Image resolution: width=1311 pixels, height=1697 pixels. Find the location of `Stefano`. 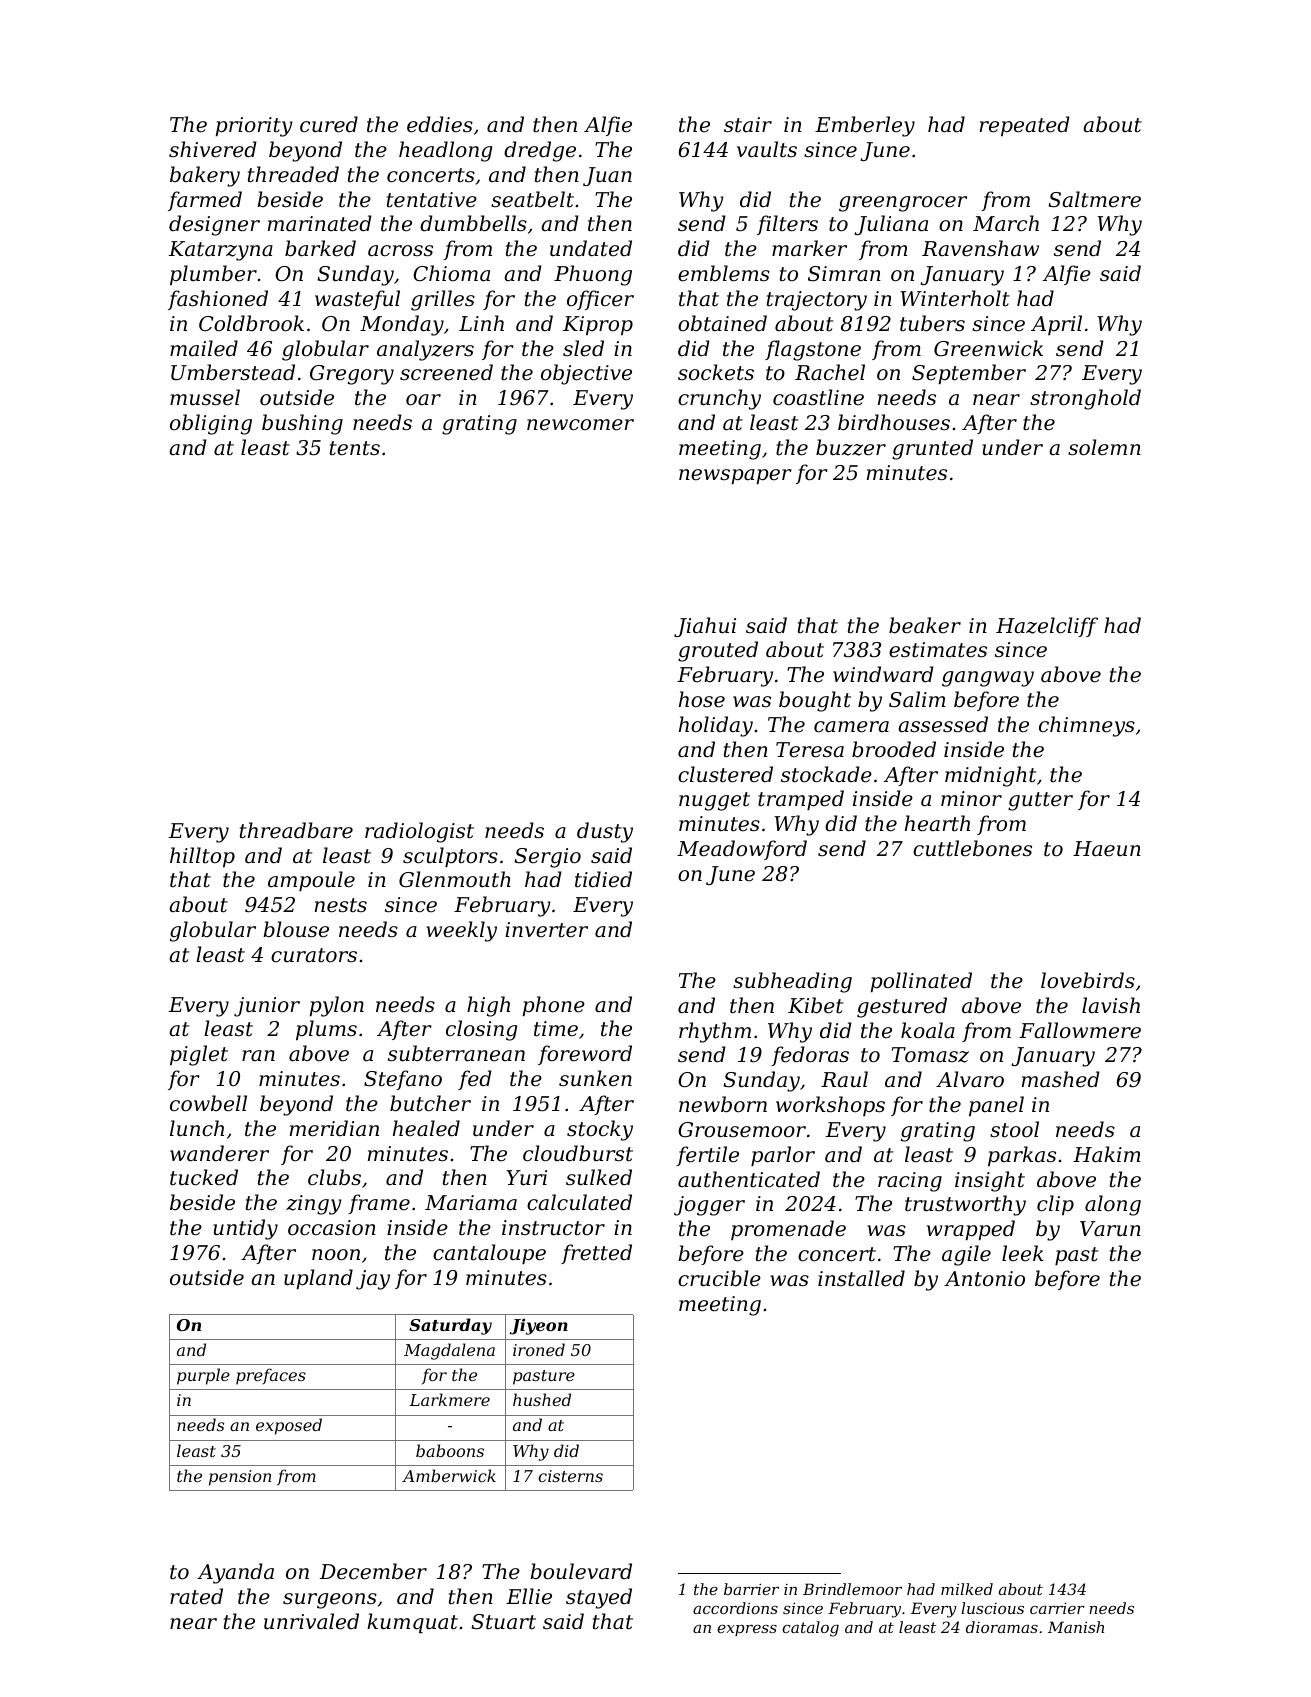

Stefano is located at coordinates (403, 1080).
